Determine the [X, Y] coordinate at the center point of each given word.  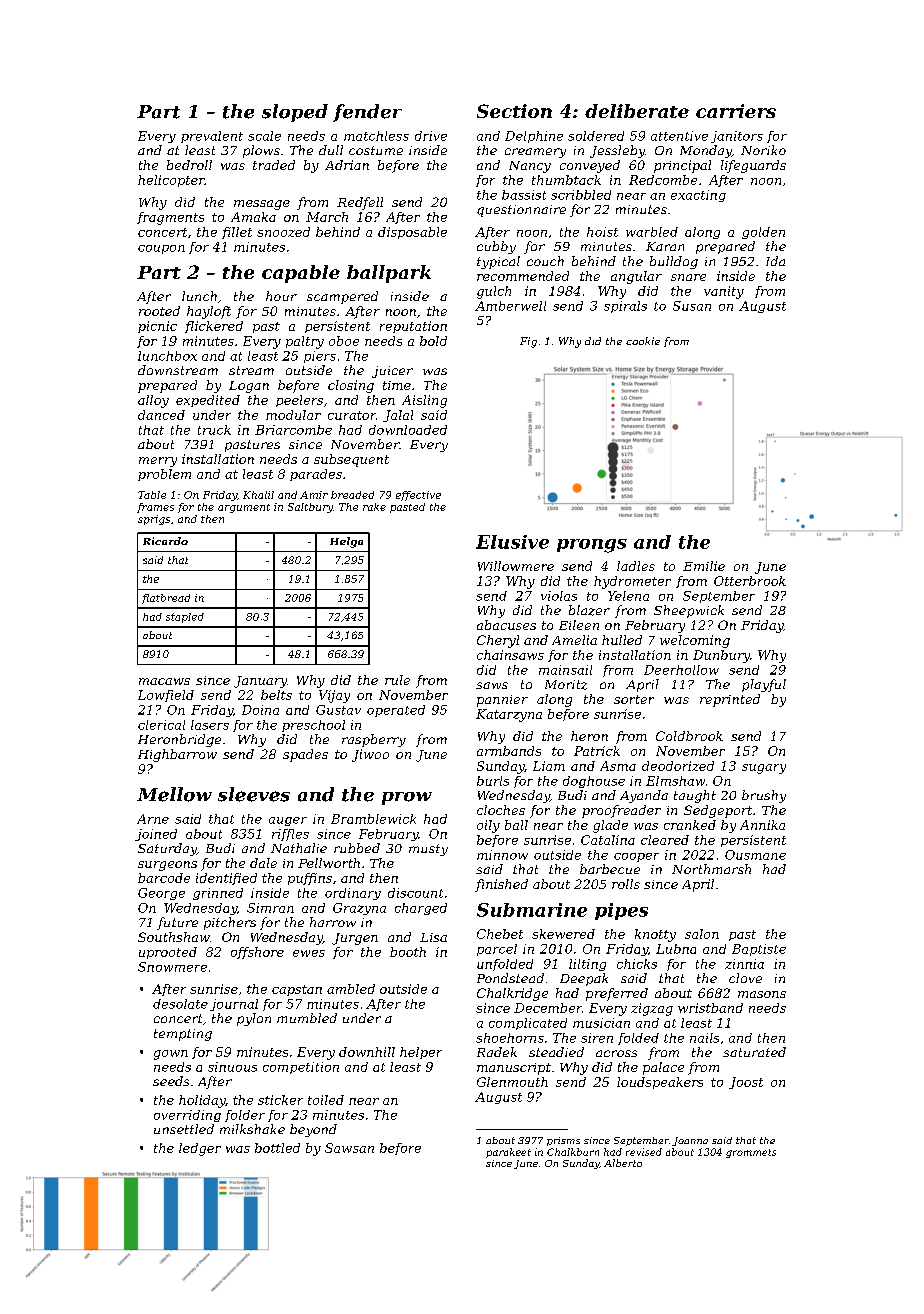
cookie [643, 341]
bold [433, 341]
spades [305, 755]
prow [407, 798]
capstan [297, 990]
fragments [170, 218]
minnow [502, 855]
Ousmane [755, 855]
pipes [621, 911]
